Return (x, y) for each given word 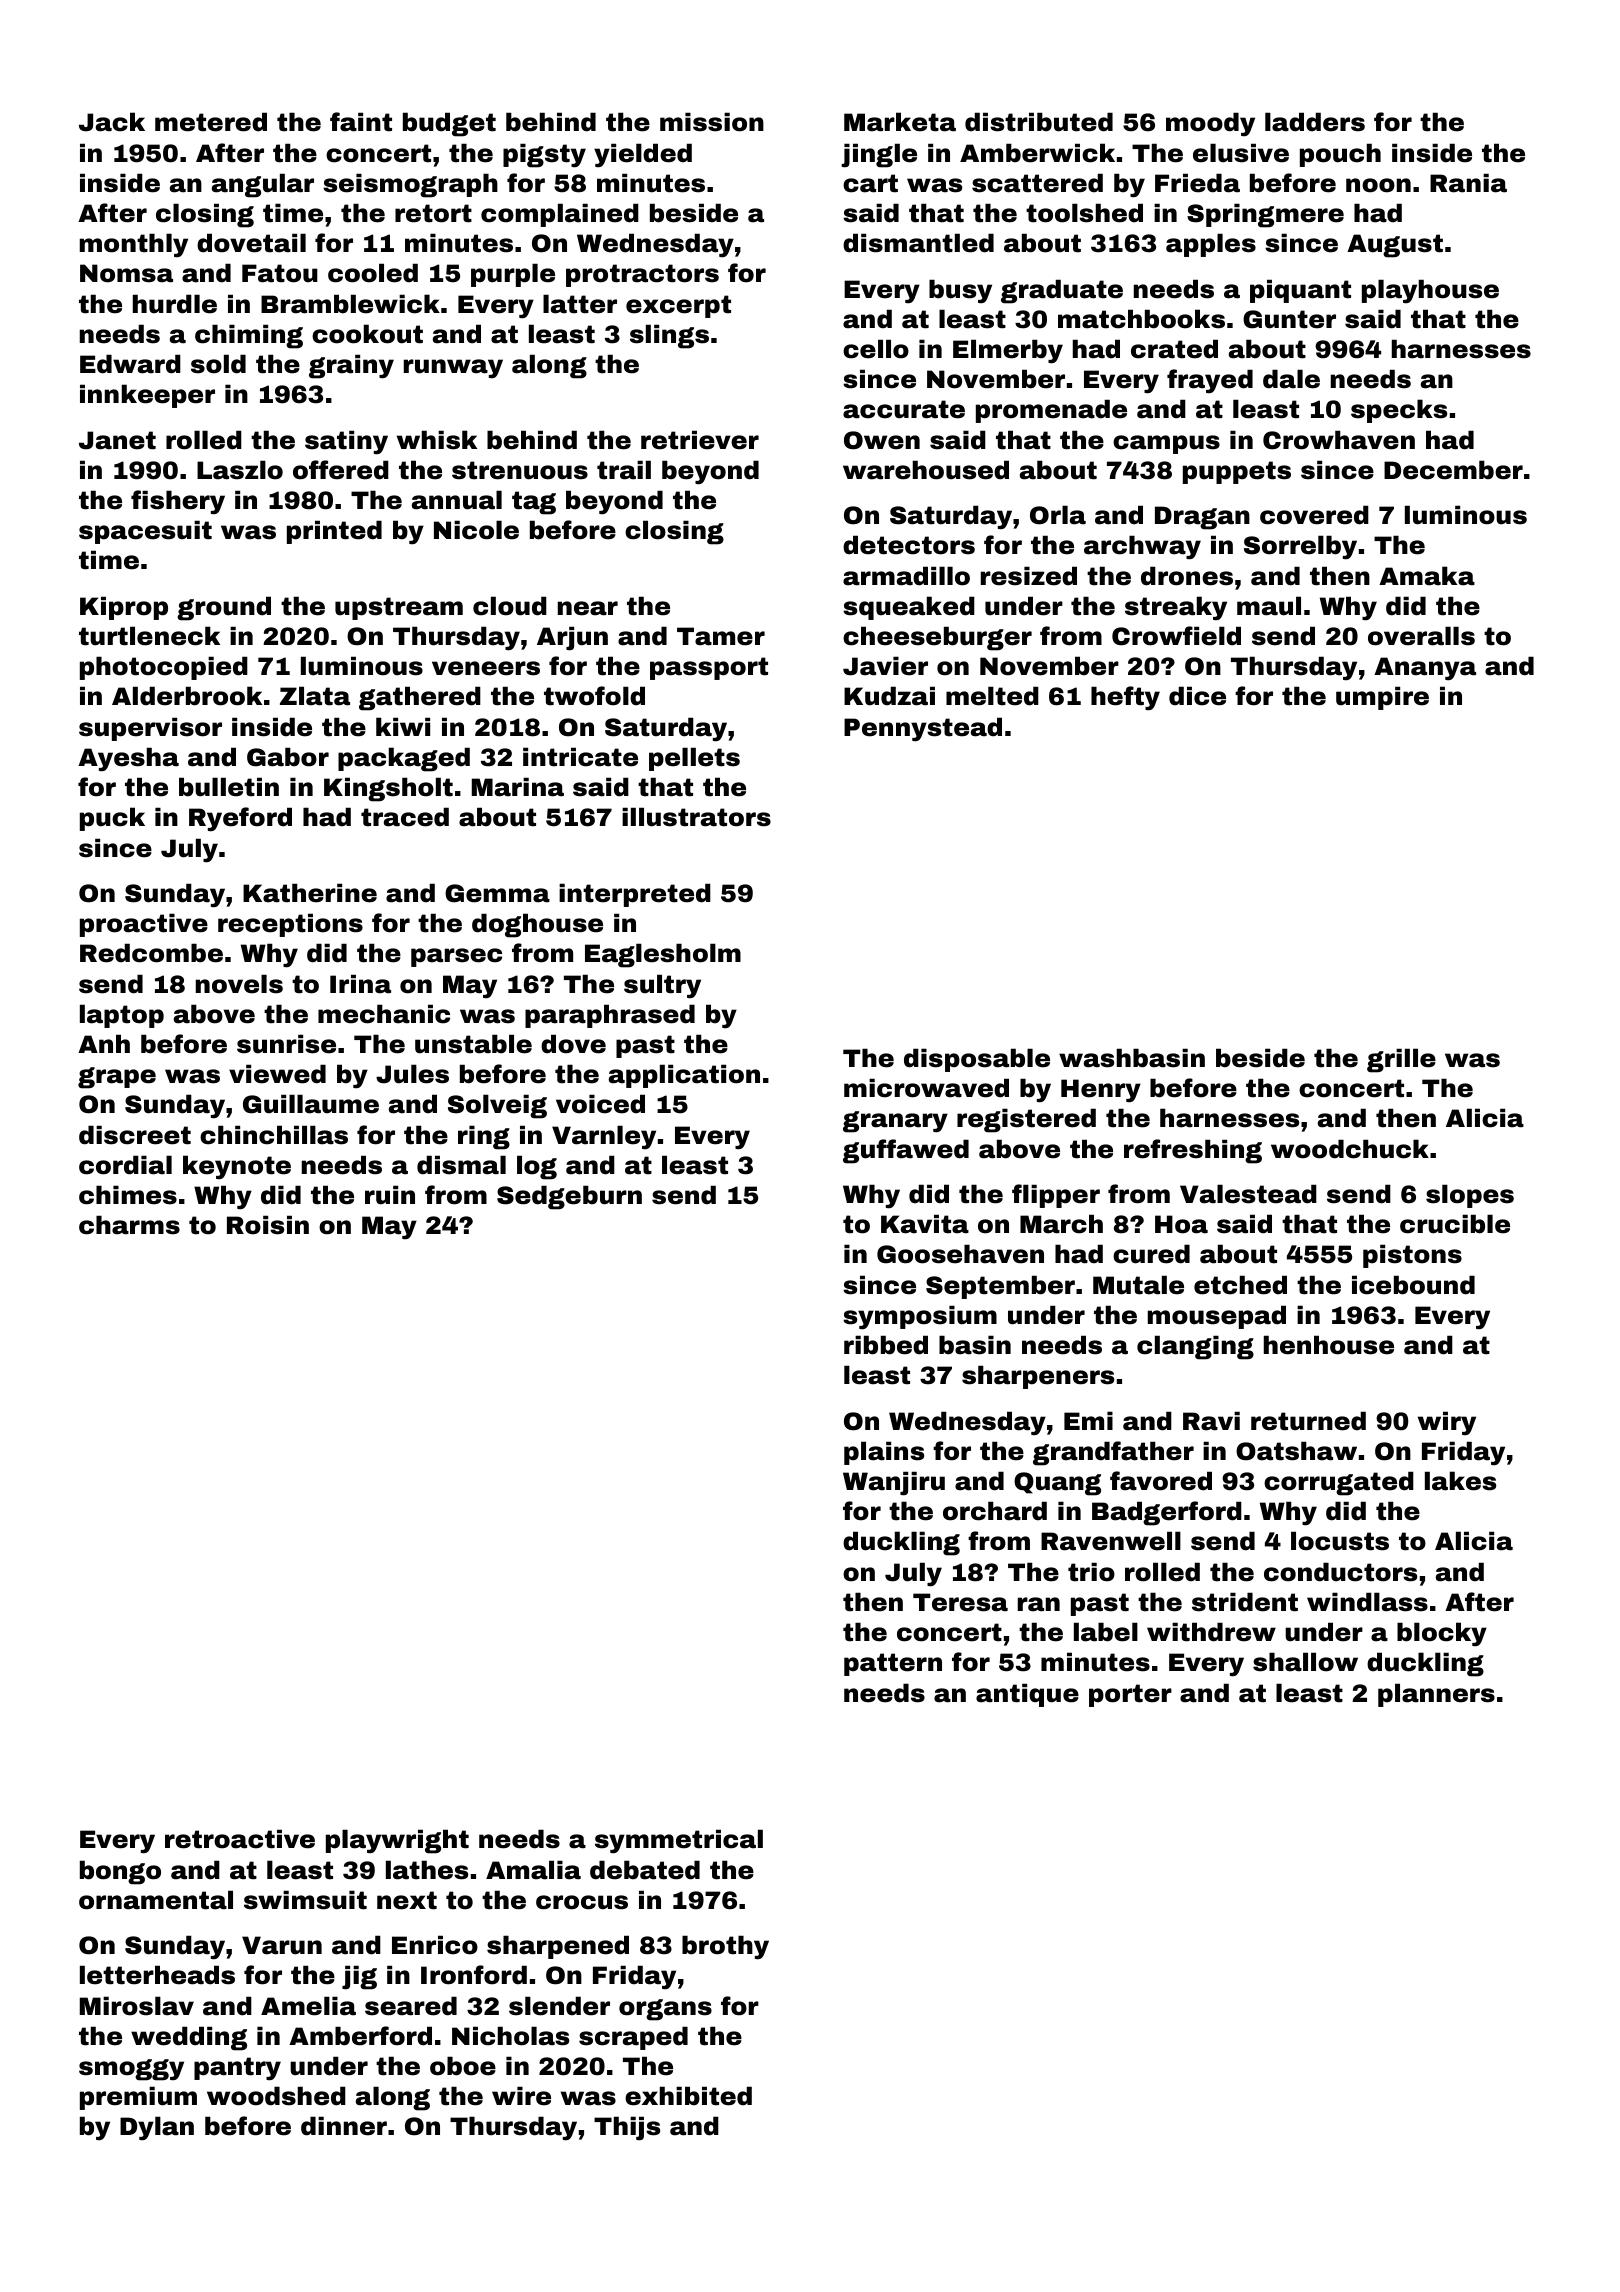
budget (449, 124)
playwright (397, 1841)
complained (560, 215)
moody (1210, 124)
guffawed (906, 1151)
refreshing (1193, 1151)
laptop (122, 1016)
